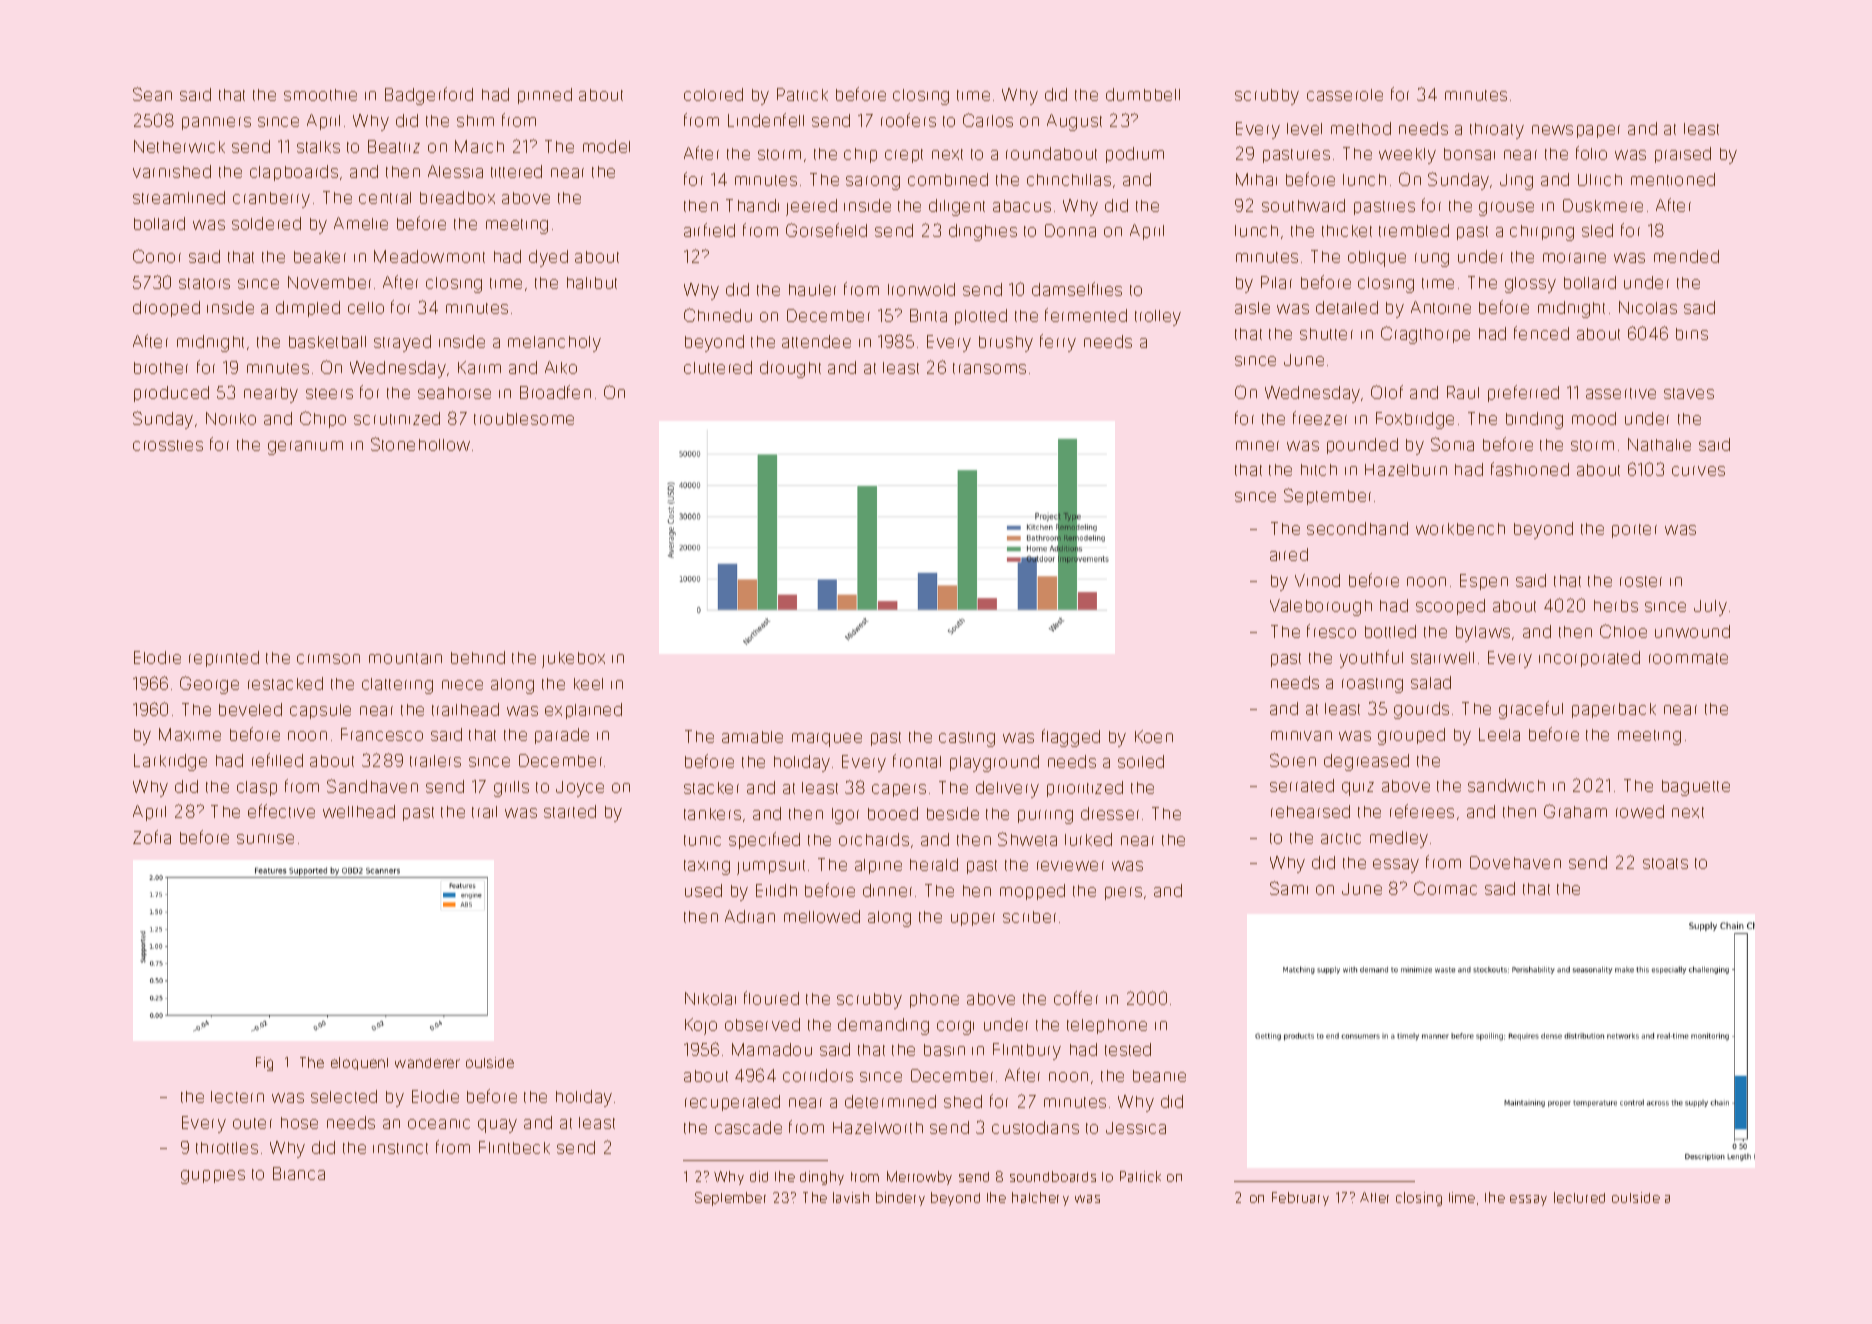  Describe the element at coordinates (308, 309) in the screenshot. I see `dimpled` at that location.
